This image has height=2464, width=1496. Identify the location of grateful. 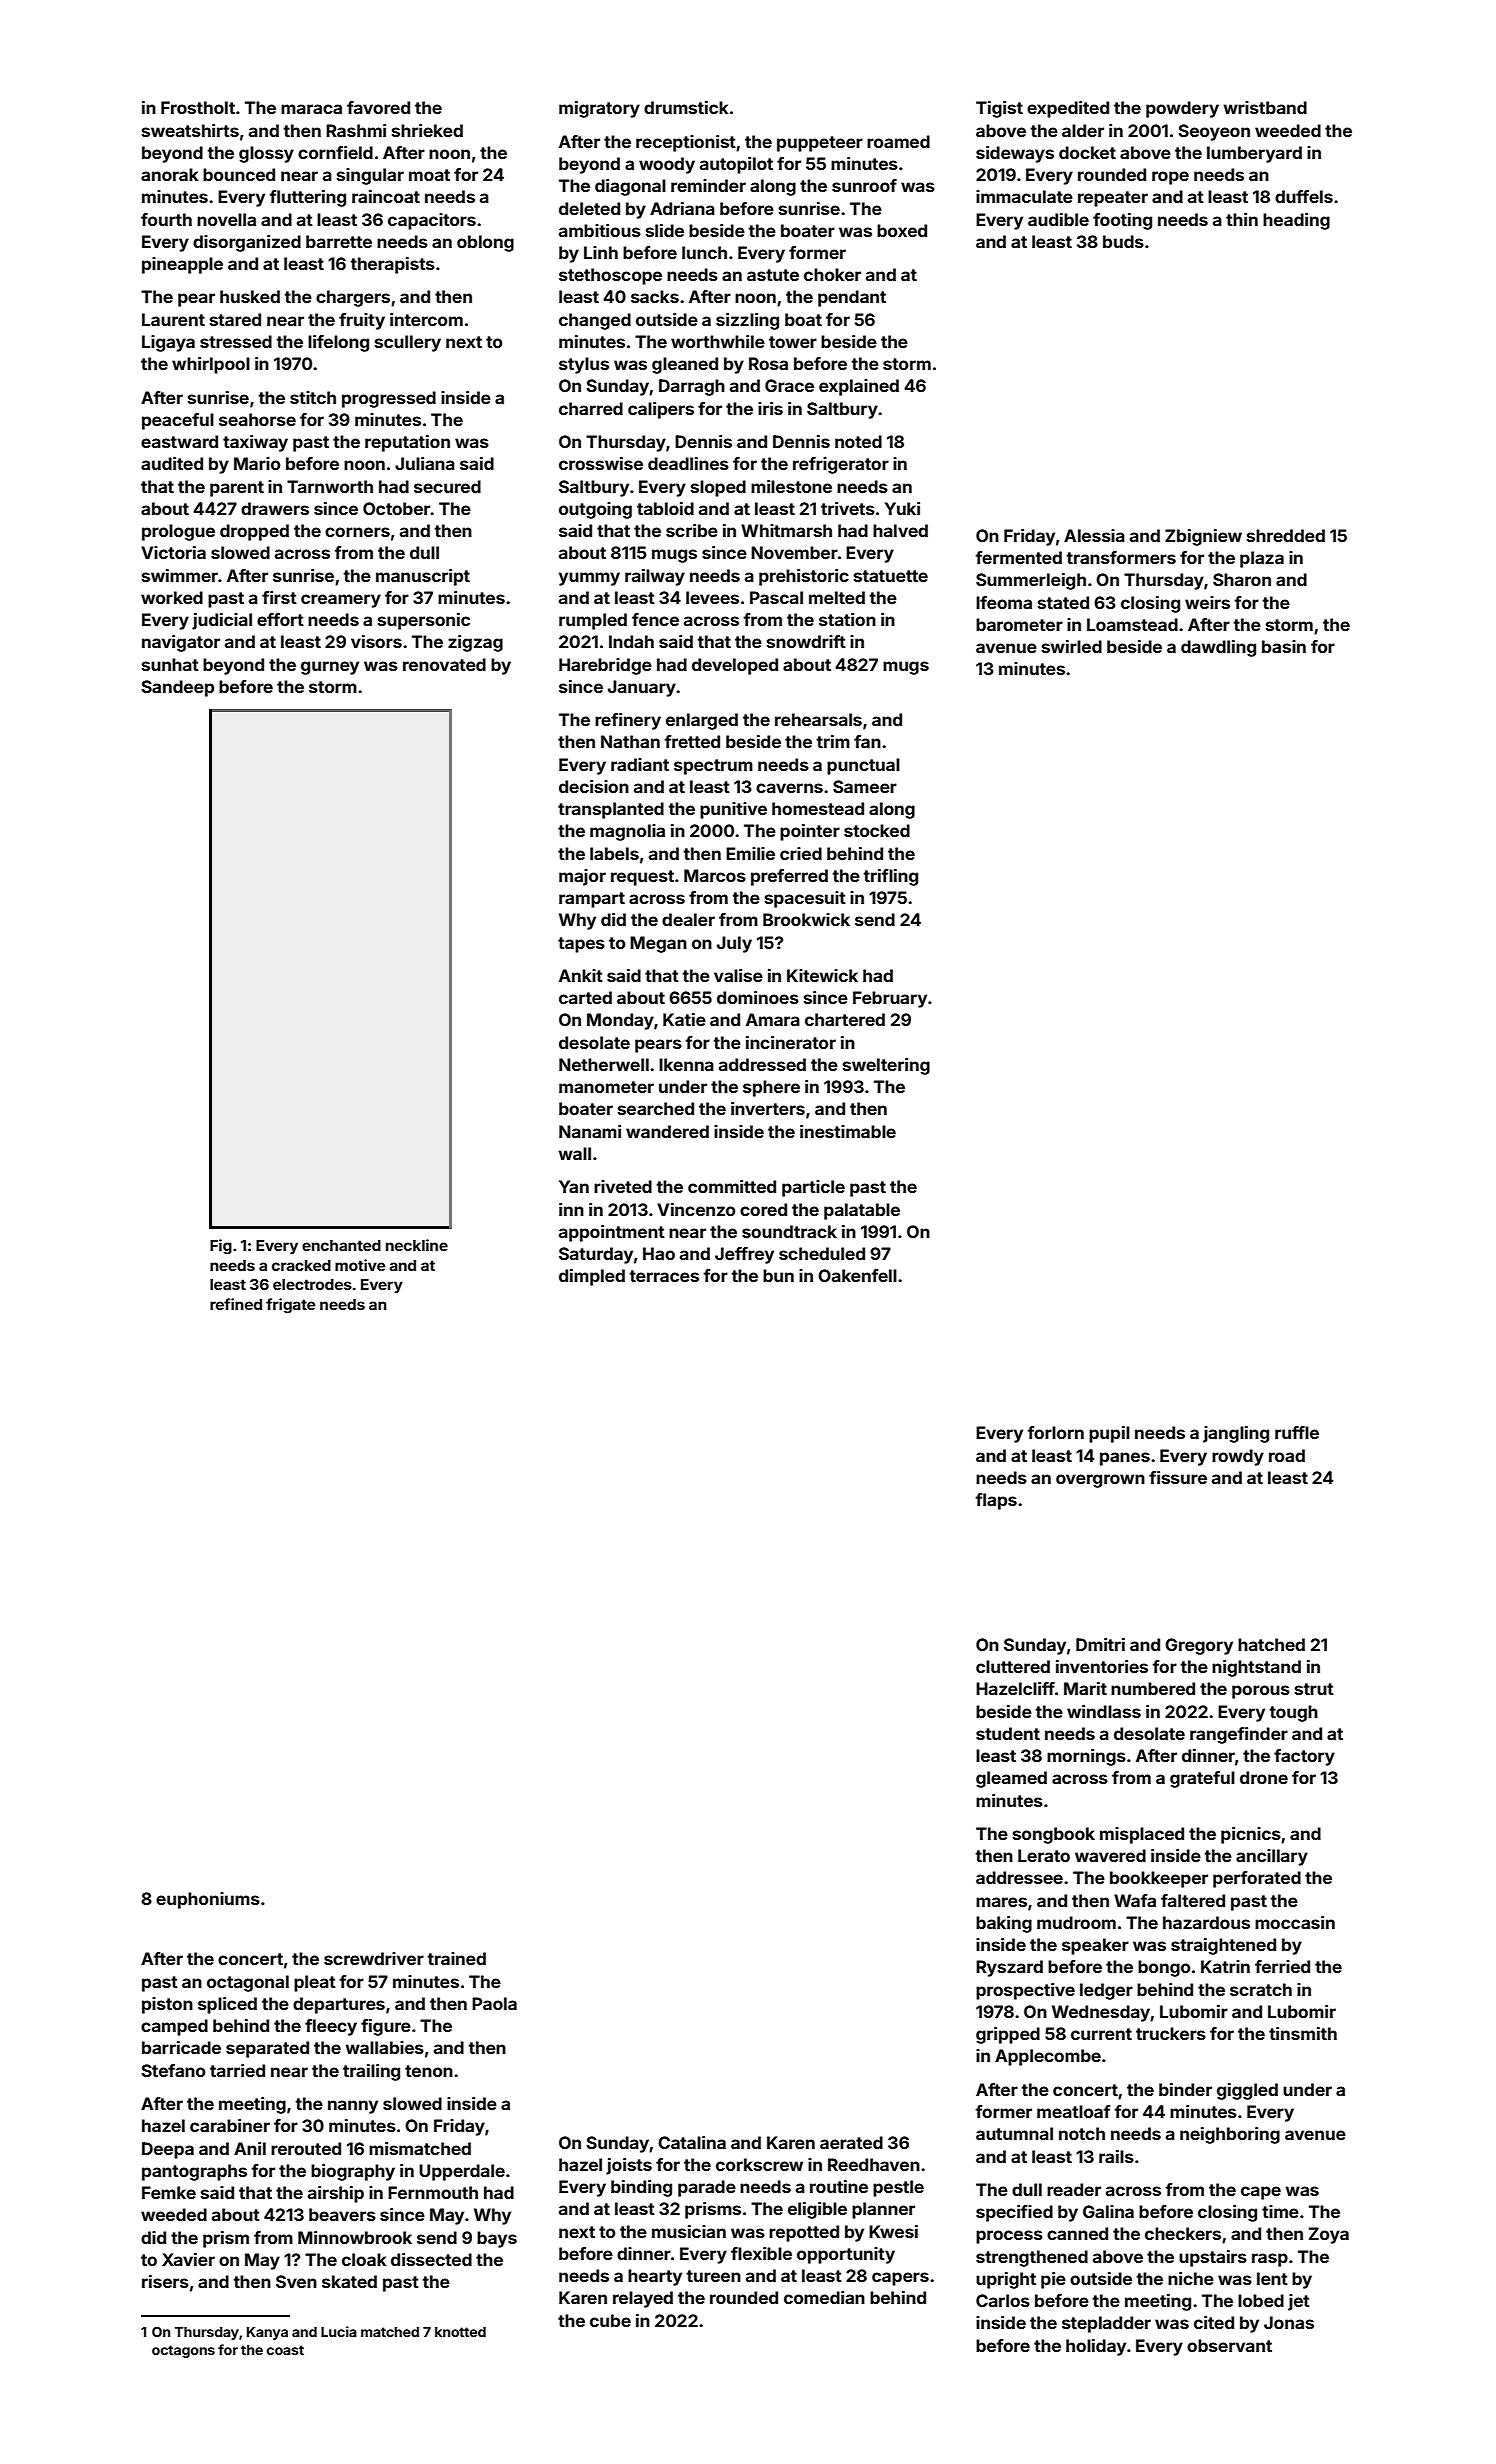
(1202, 1779).
